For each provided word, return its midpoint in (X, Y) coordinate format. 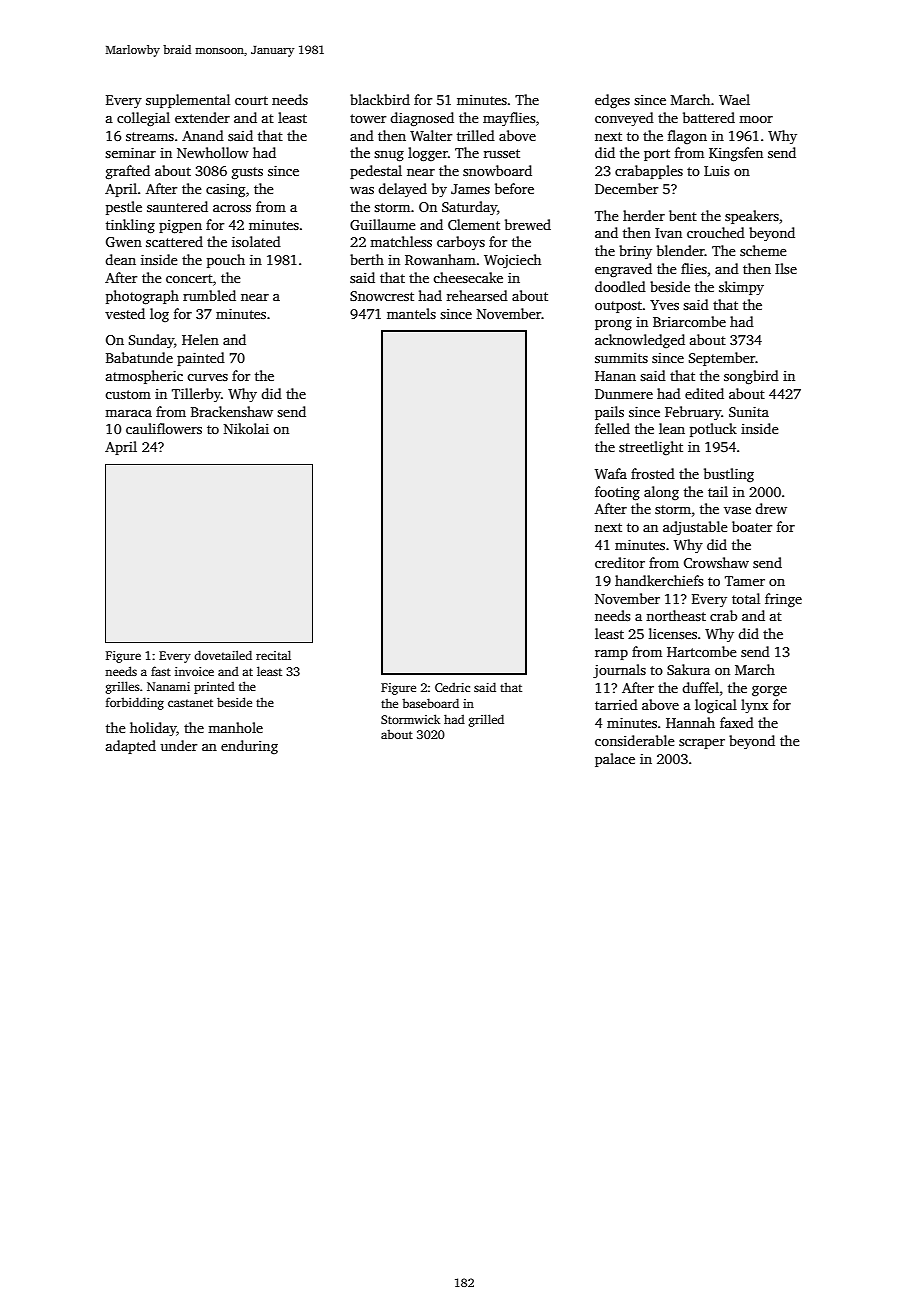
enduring (249, 747)
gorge (769, 691)
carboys (461, 243)
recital (273, 655)
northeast (676, 615)
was (362, 190)
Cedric (452, 687)
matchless (401, 241)
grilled (486, 720)
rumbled (209, 295)
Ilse (786, 268)
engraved (623, 270)
